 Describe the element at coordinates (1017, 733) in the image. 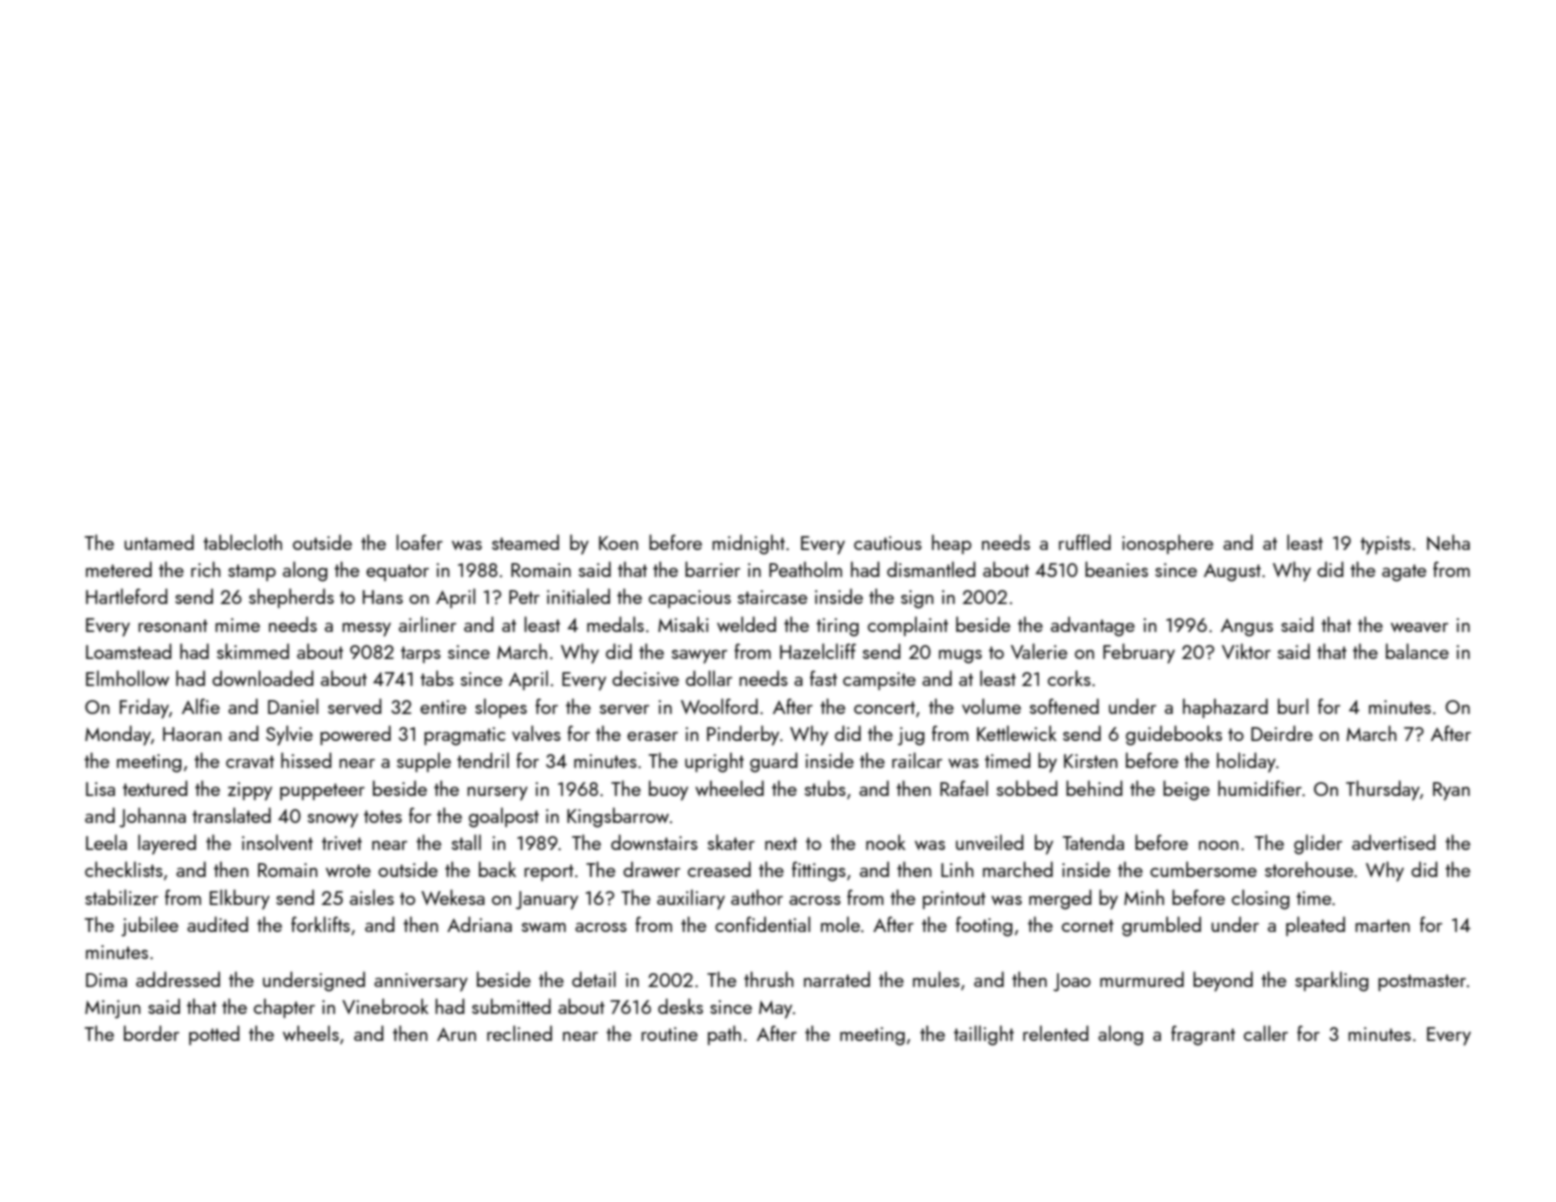

I see `Kettlewick` at that location.
